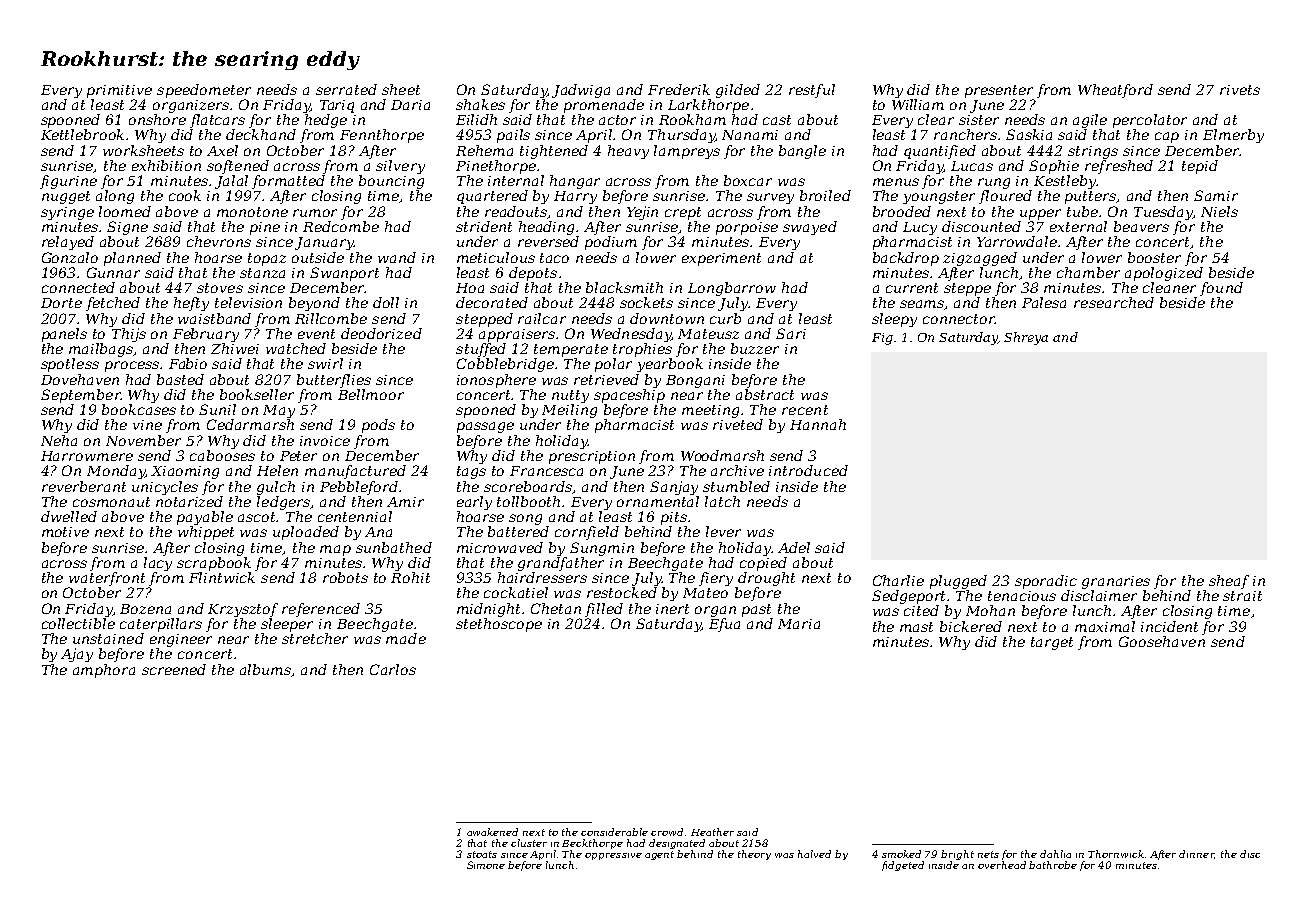 The image size is (1308, 924). What do you see at coordinates (1040, 214) in the screenshot?
I see `upper` at bounding box center [1040, 214].
